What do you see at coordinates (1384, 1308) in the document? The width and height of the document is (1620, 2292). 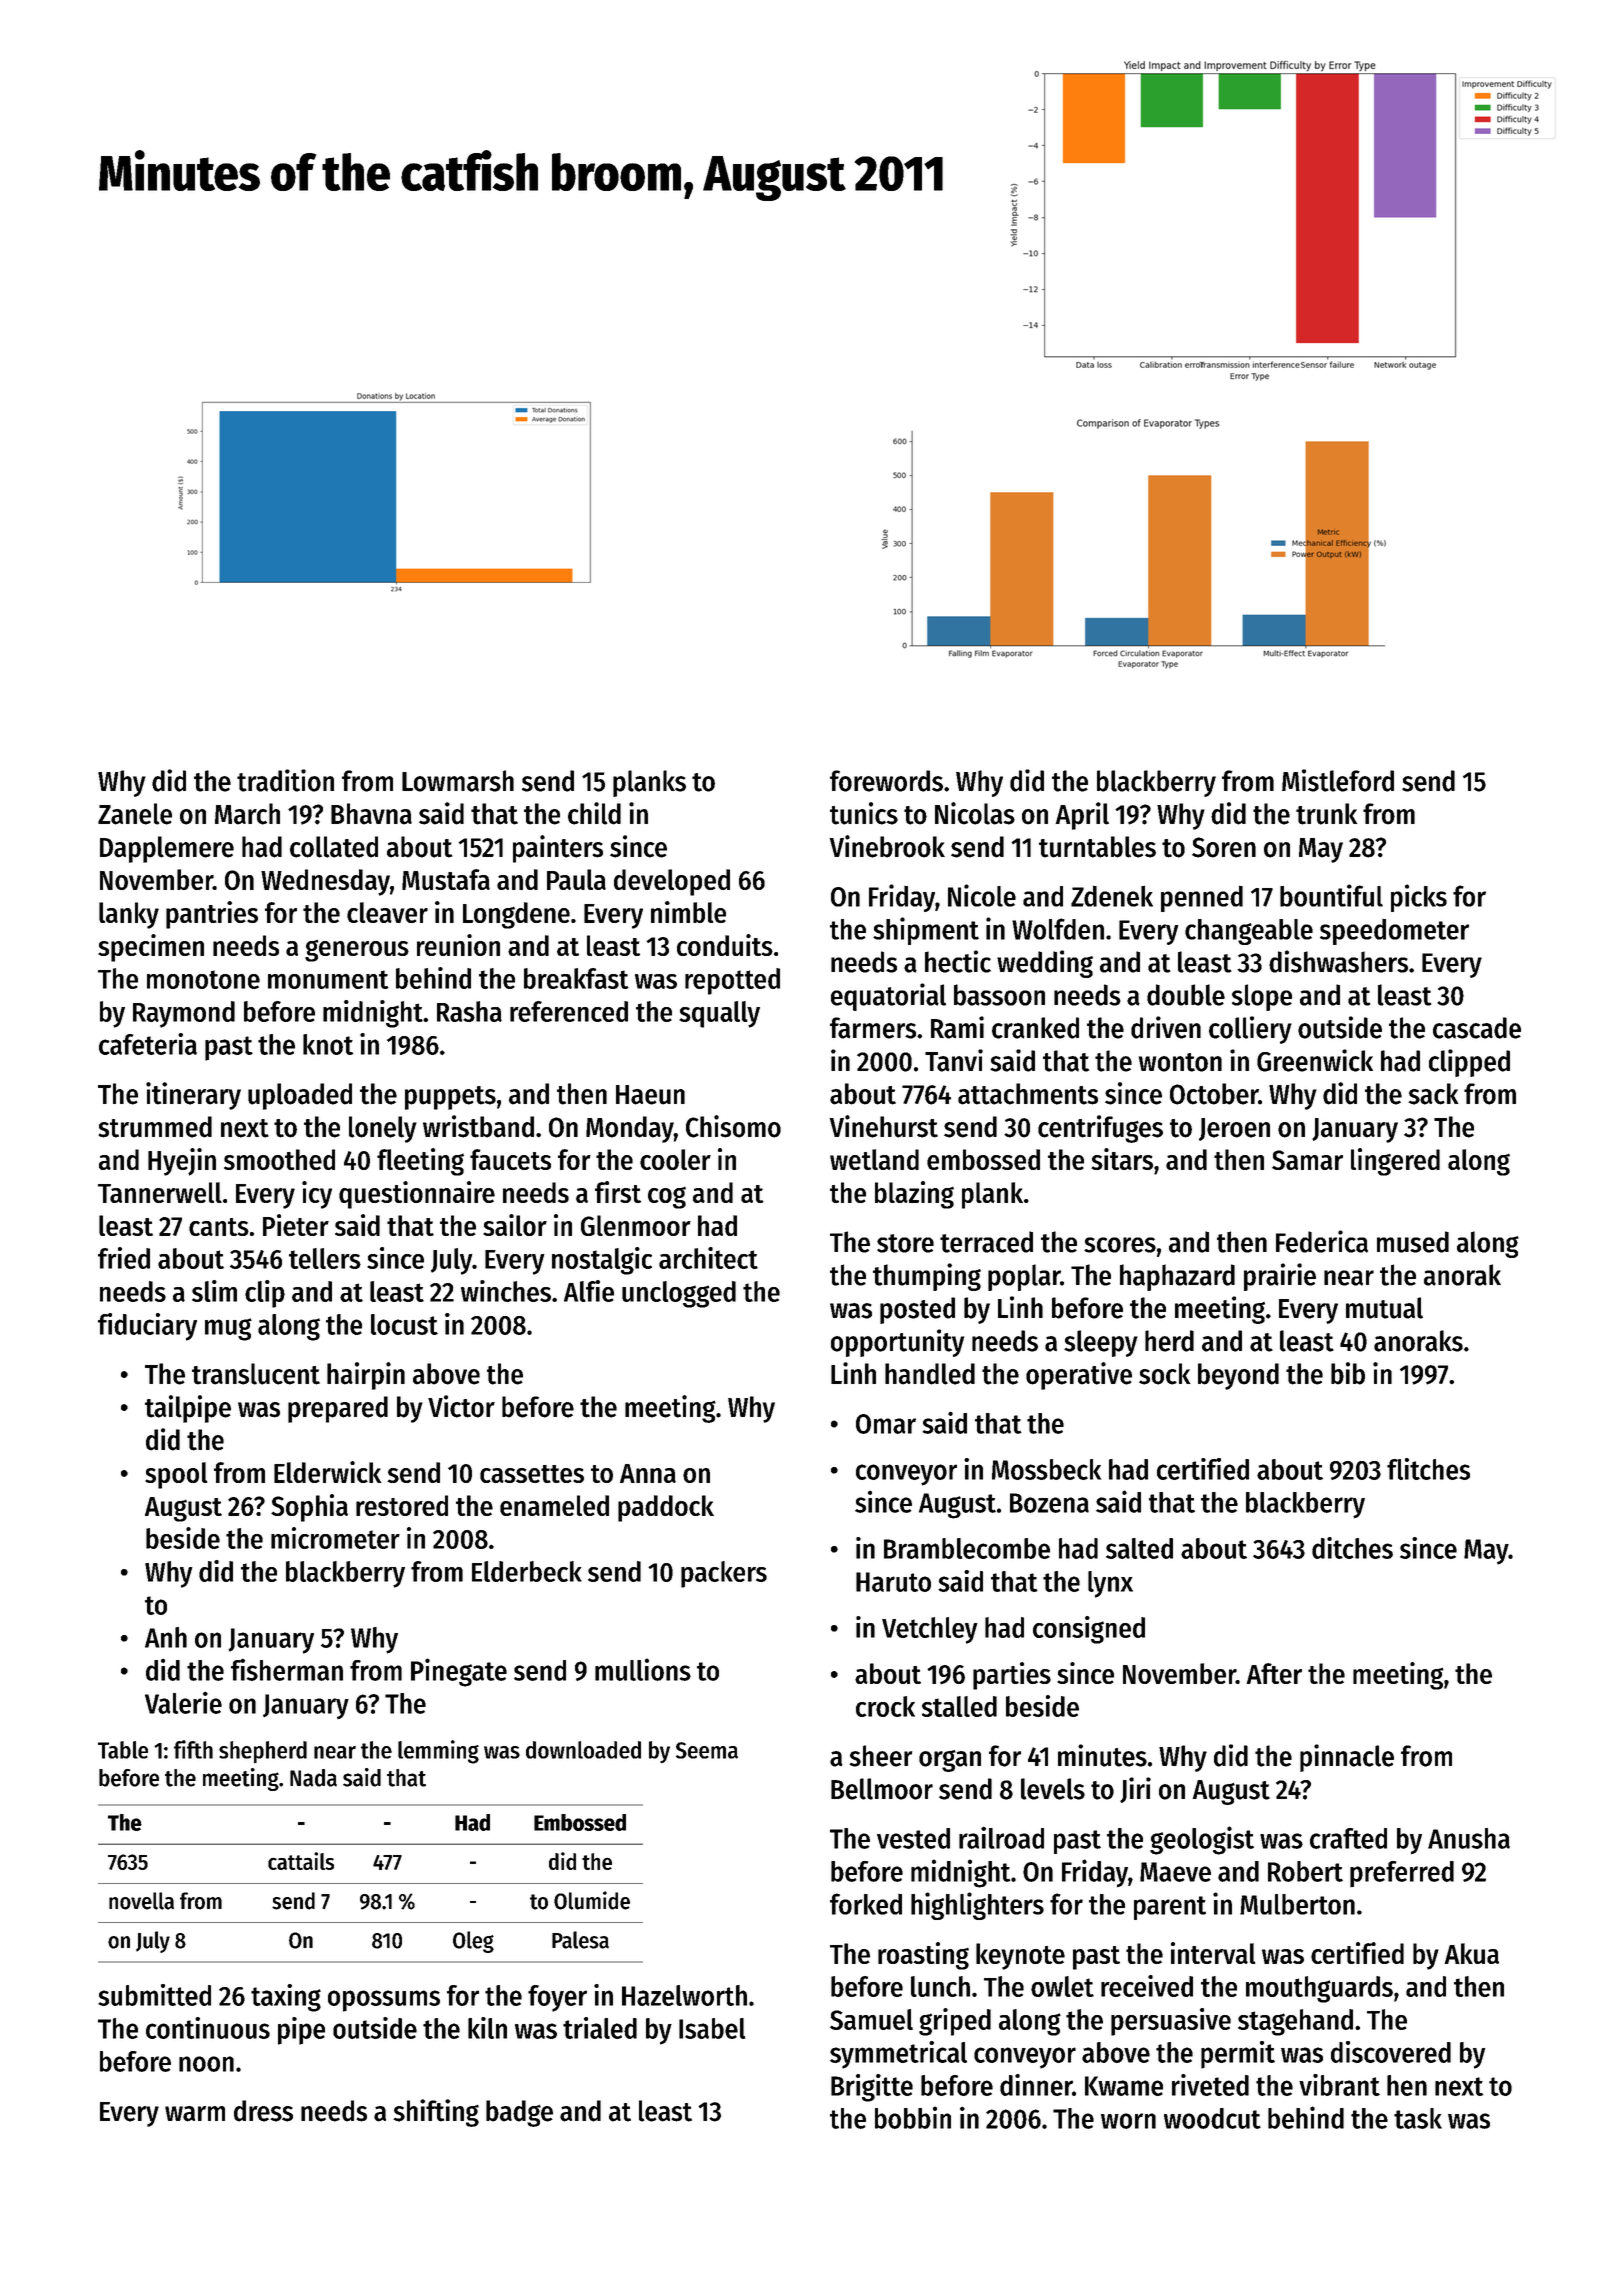 I see `mutual` at bounding box center [1384, 1308].
